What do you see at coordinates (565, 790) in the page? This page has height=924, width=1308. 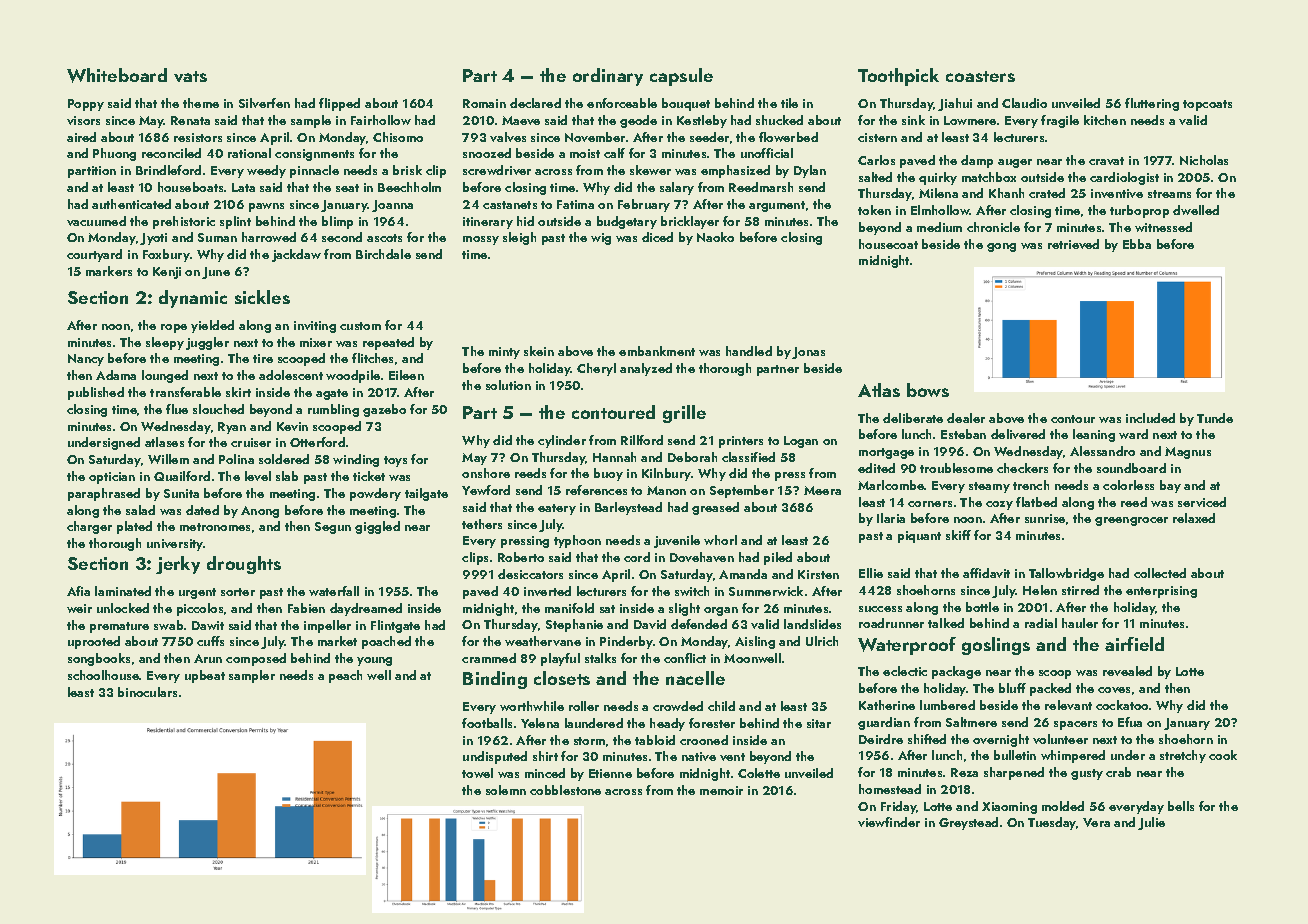 I see `cobblestone` at bounding box center [565, 790].
